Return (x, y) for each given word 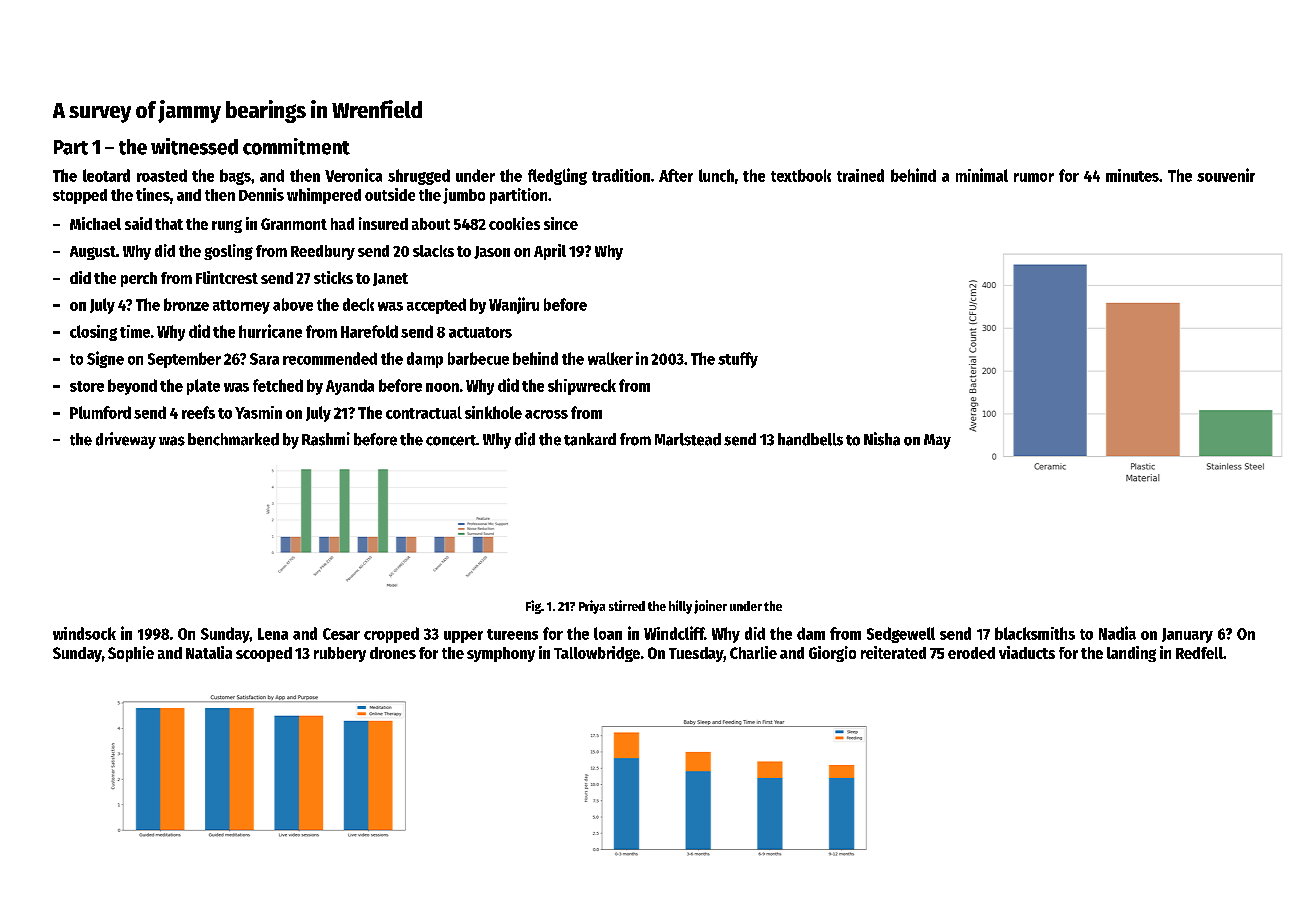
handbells (810, 439)
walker (610, 358)
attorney (241, 307)
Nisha (882, 439)
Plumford (100, 412)
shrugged (419, 177)
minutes (1132, 175)
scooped (264, 654)
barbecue (478, 358)
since (561, 223)
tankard (590, 439)
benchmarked (233, 439)
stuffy (738, 360)
